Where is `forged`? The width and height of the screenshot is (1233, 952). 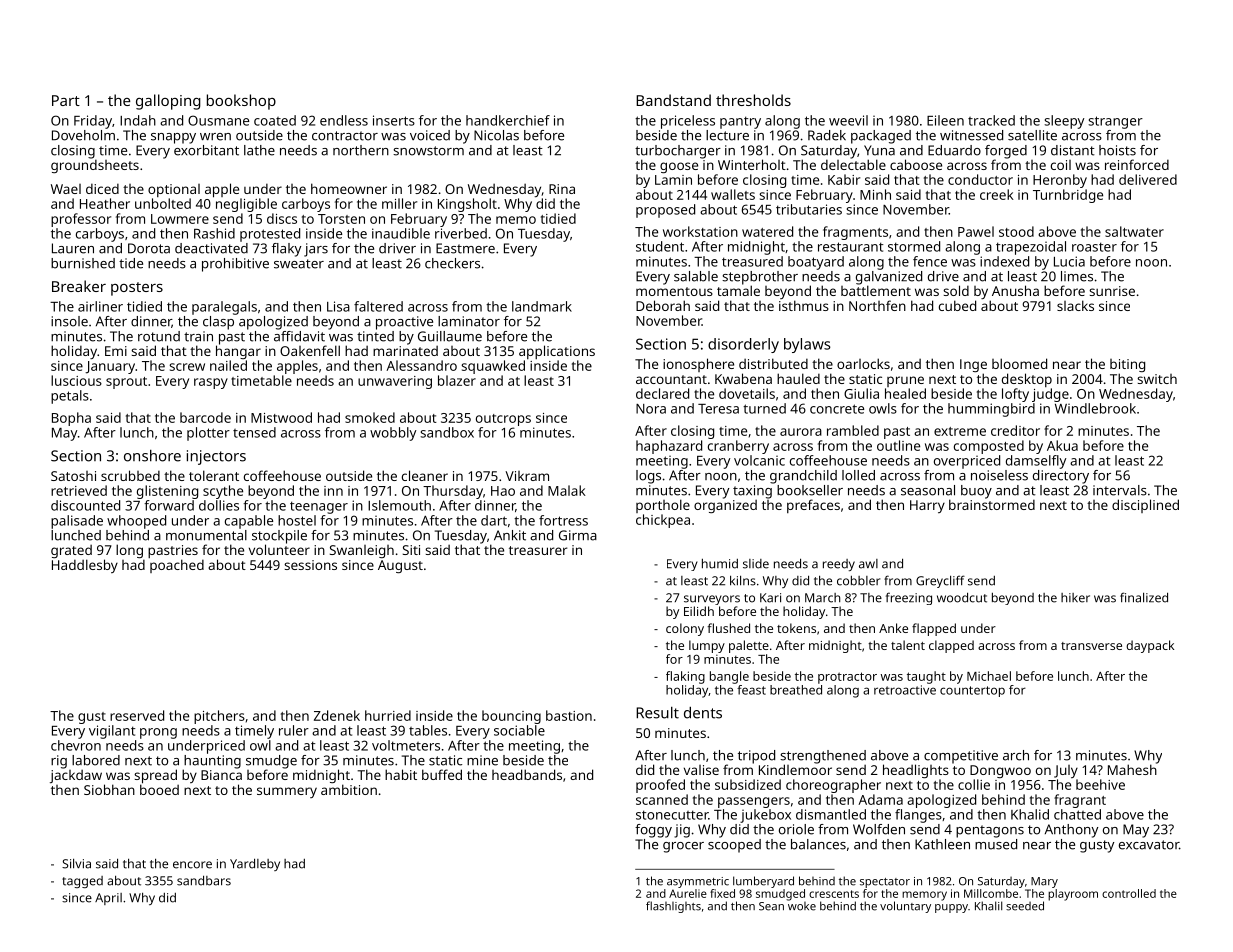
forged is located at coordinates (1006, 152).
